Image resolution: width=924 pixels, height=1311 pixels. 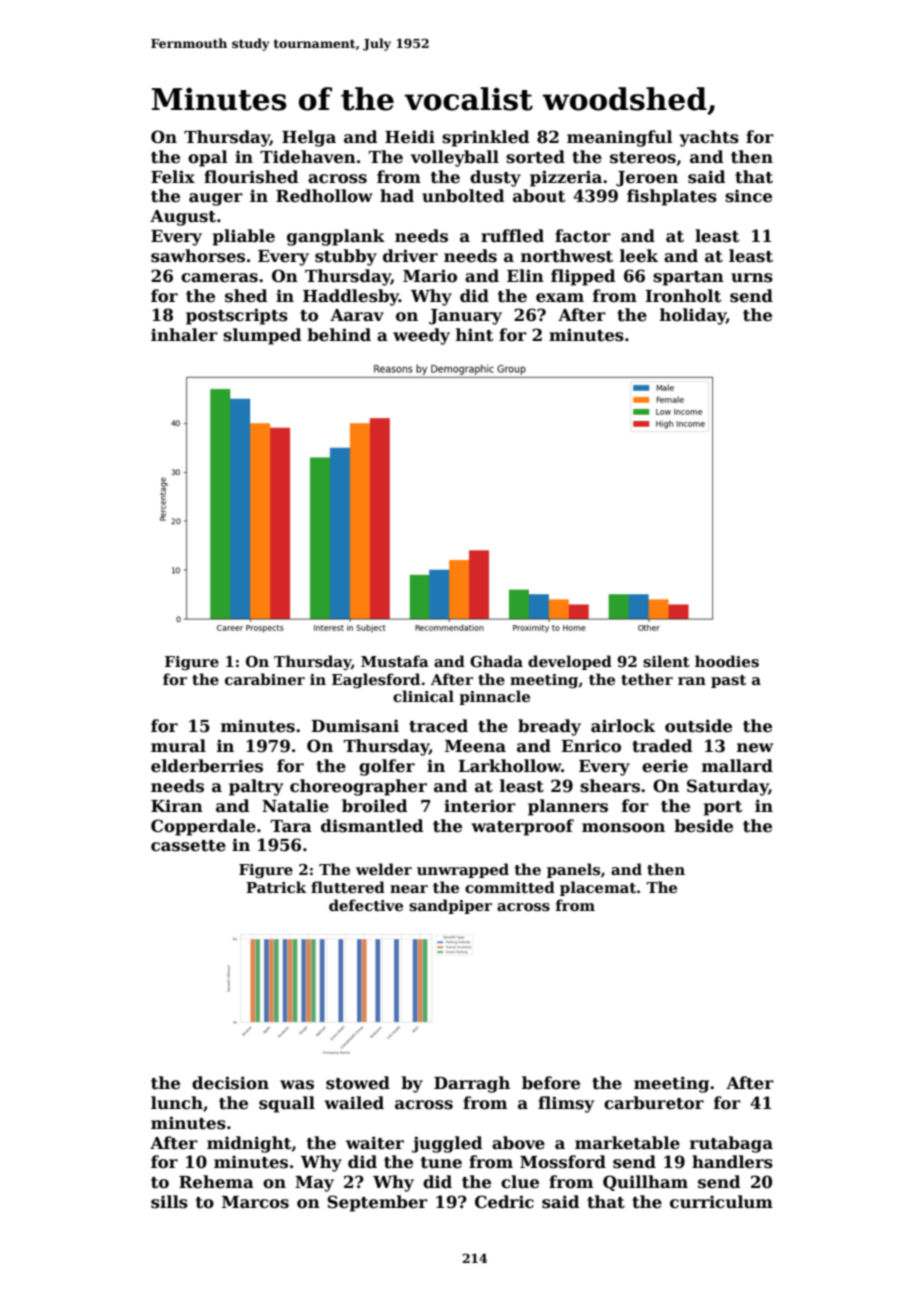 What do you see at coordinates (276, 887) in the screenshot?
I see `Patrick` at bounding box center [276, 887].
